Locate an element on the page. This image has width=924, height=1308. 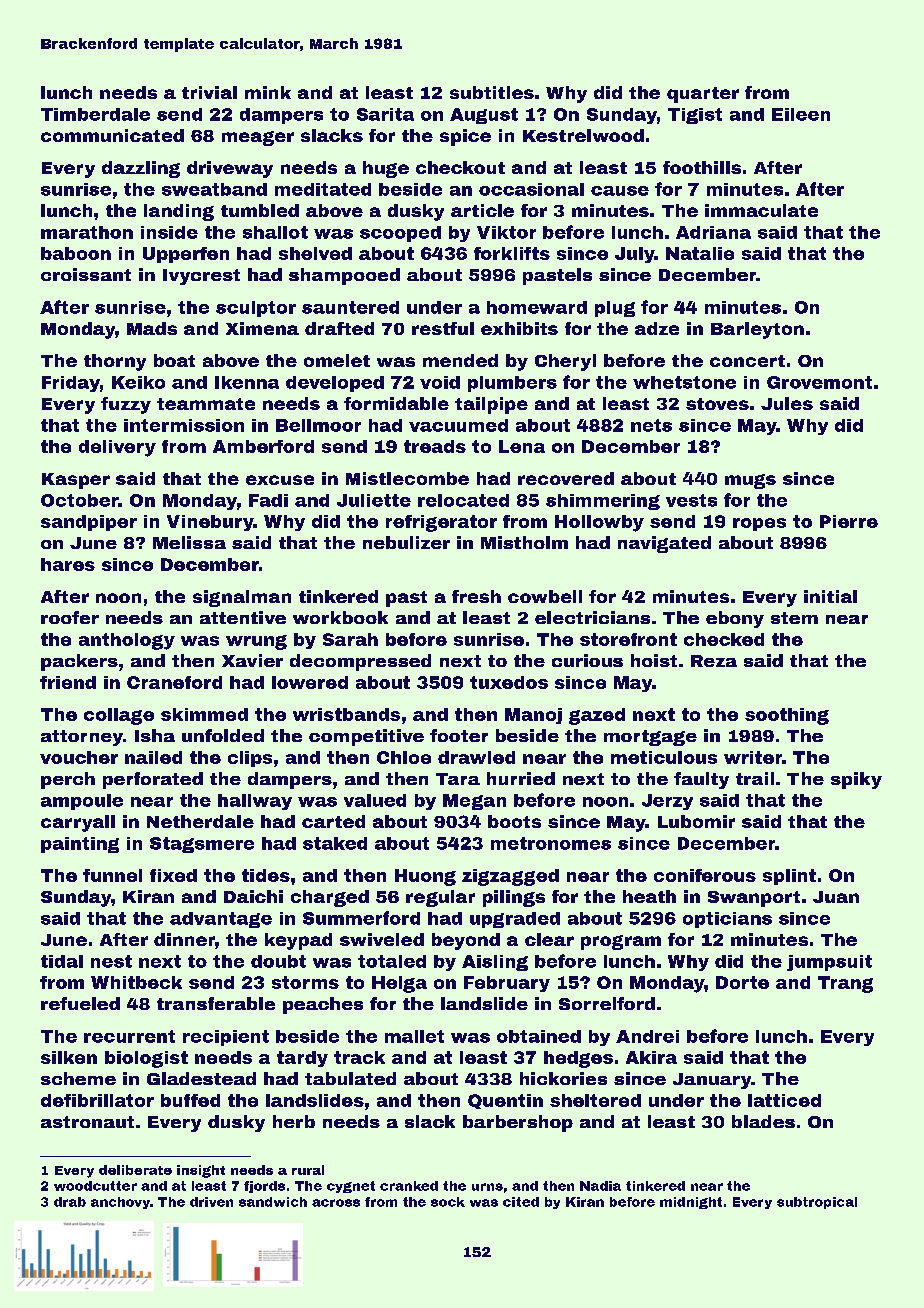
splint is located at coordinates (789, 877).
